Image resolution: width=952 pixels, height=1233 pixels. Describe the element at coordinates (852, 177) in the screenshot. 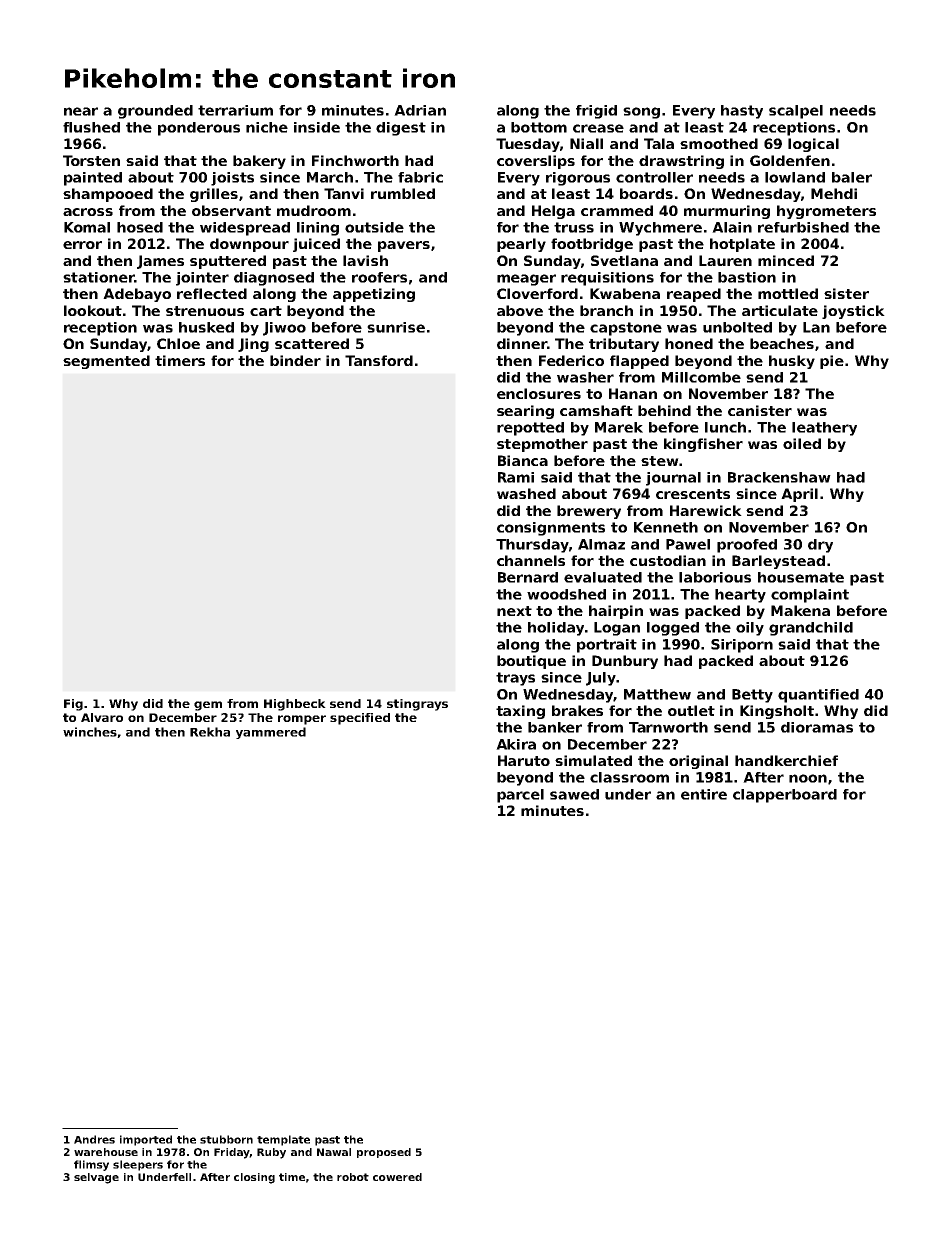

I see `baler` at that location.
